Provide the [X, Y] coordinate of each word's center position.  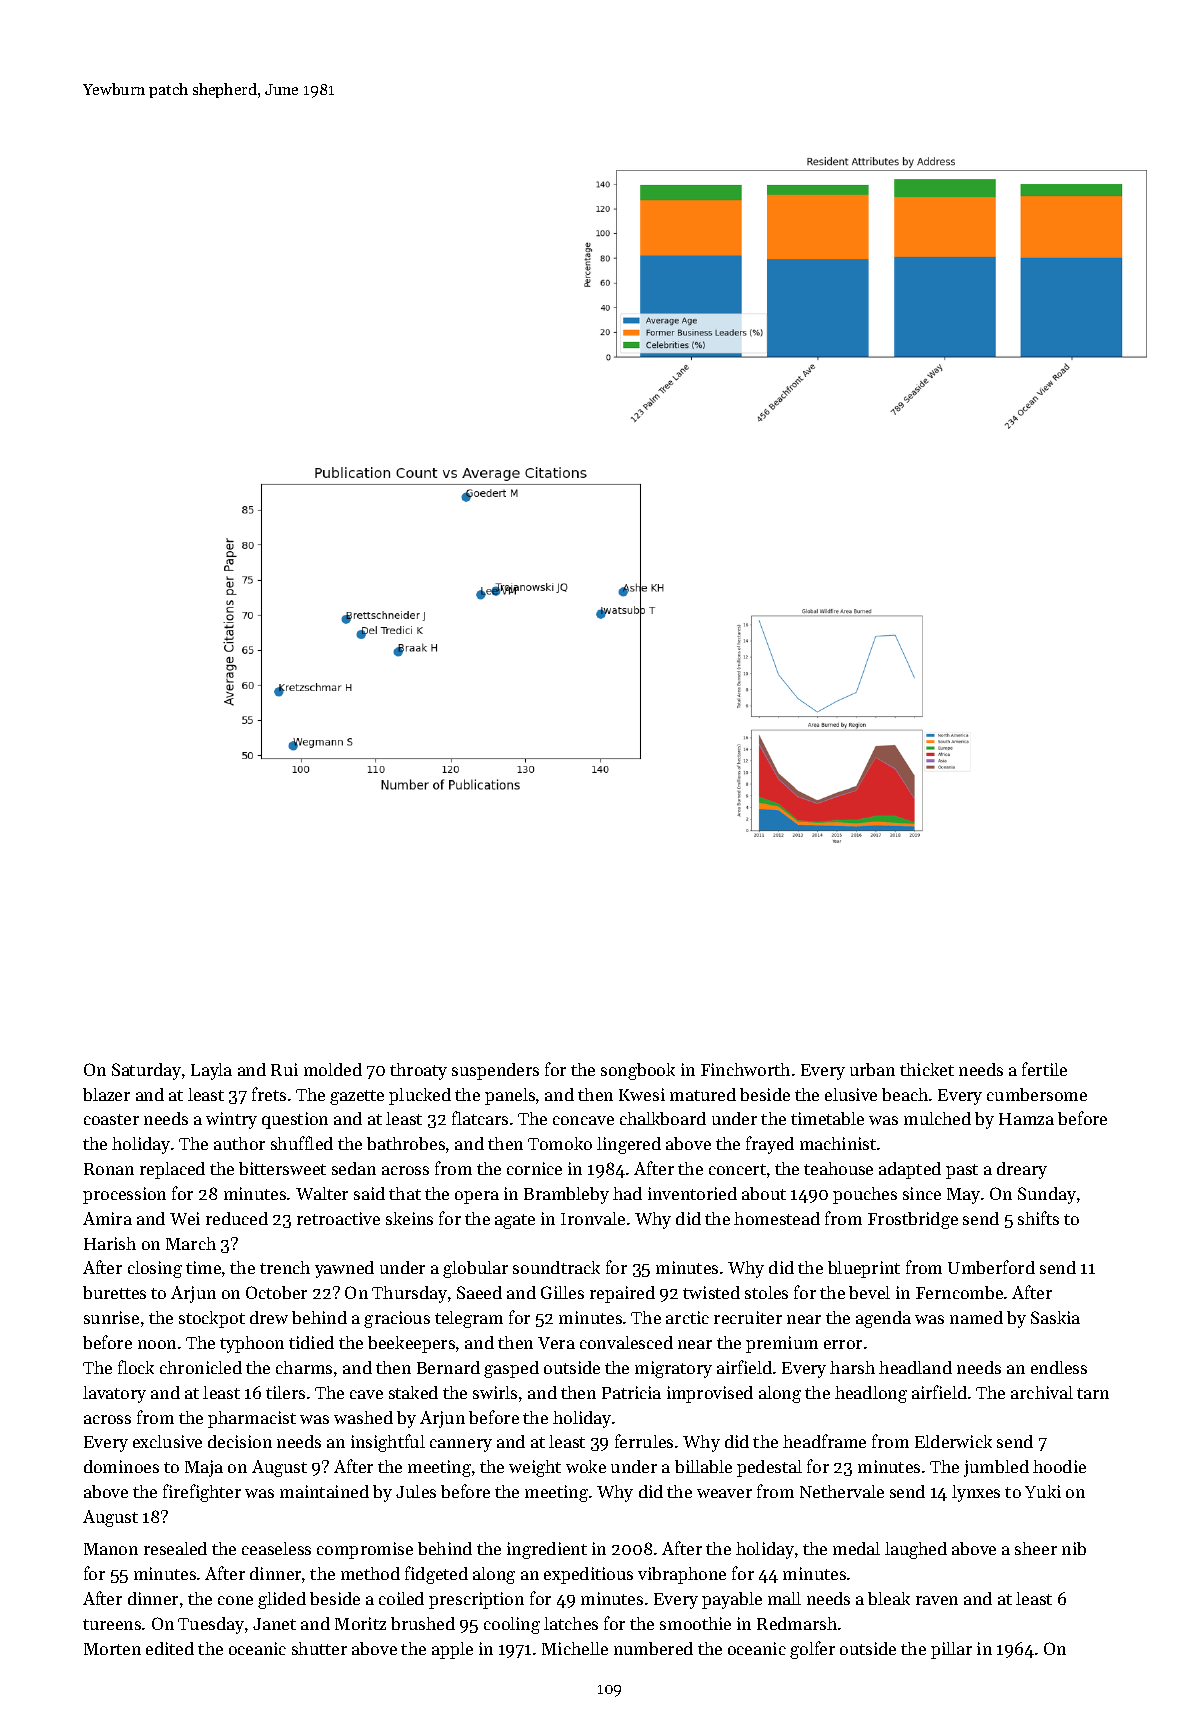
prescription [476, 1600]
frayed [770, 1145]
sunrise [111, 1317]
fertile [1044, 1069]
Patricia [631, 1392]
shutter [319, 1648]
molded [333, 1069]
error [843, 1344]
